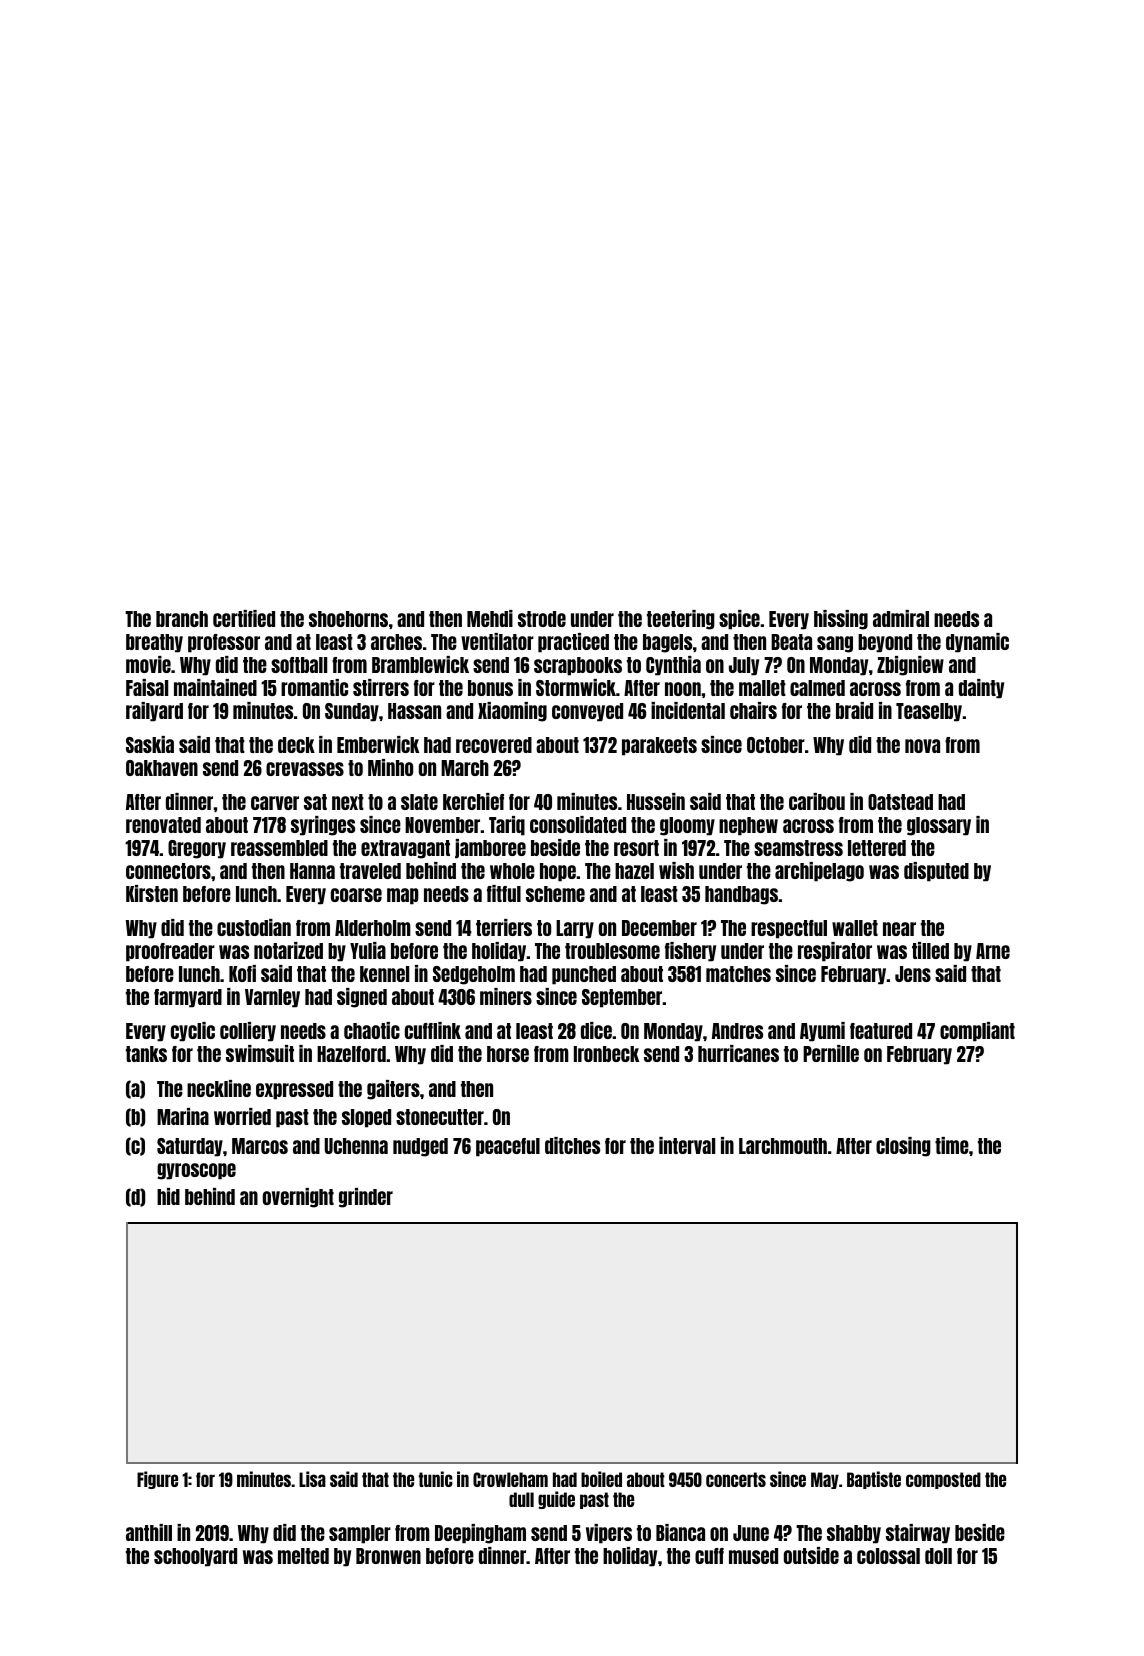 This screenshot has height=1656, width=1144. What do you see at coordinates (938, 1556) in the screenshot?
I see `doll` at bounding box center [938, 1556].
